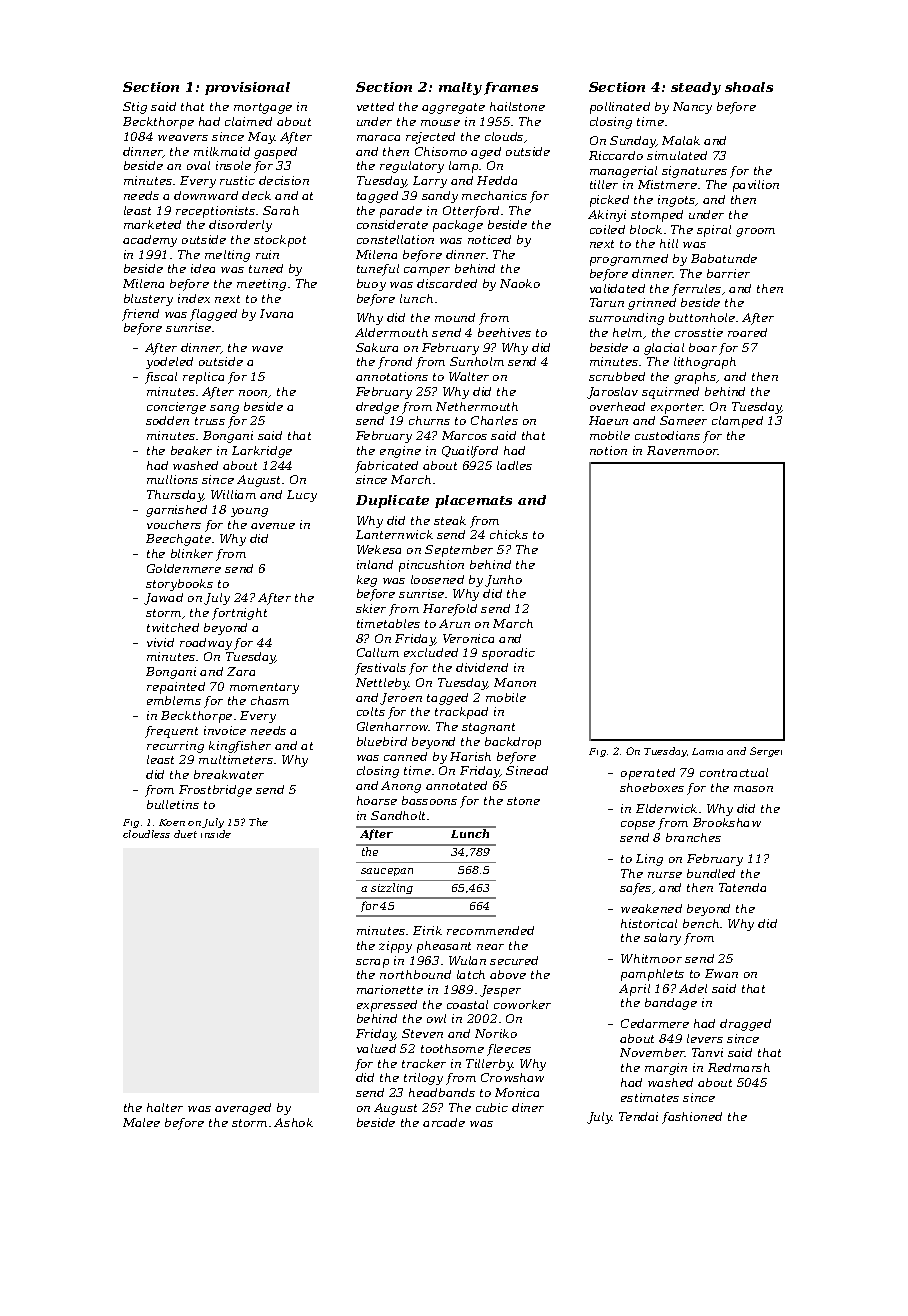 This image has width=908, height=1316. What do you see at coordinates (494, 195) in the image?
I see `mechanics` at bounding box center [494, 195].
